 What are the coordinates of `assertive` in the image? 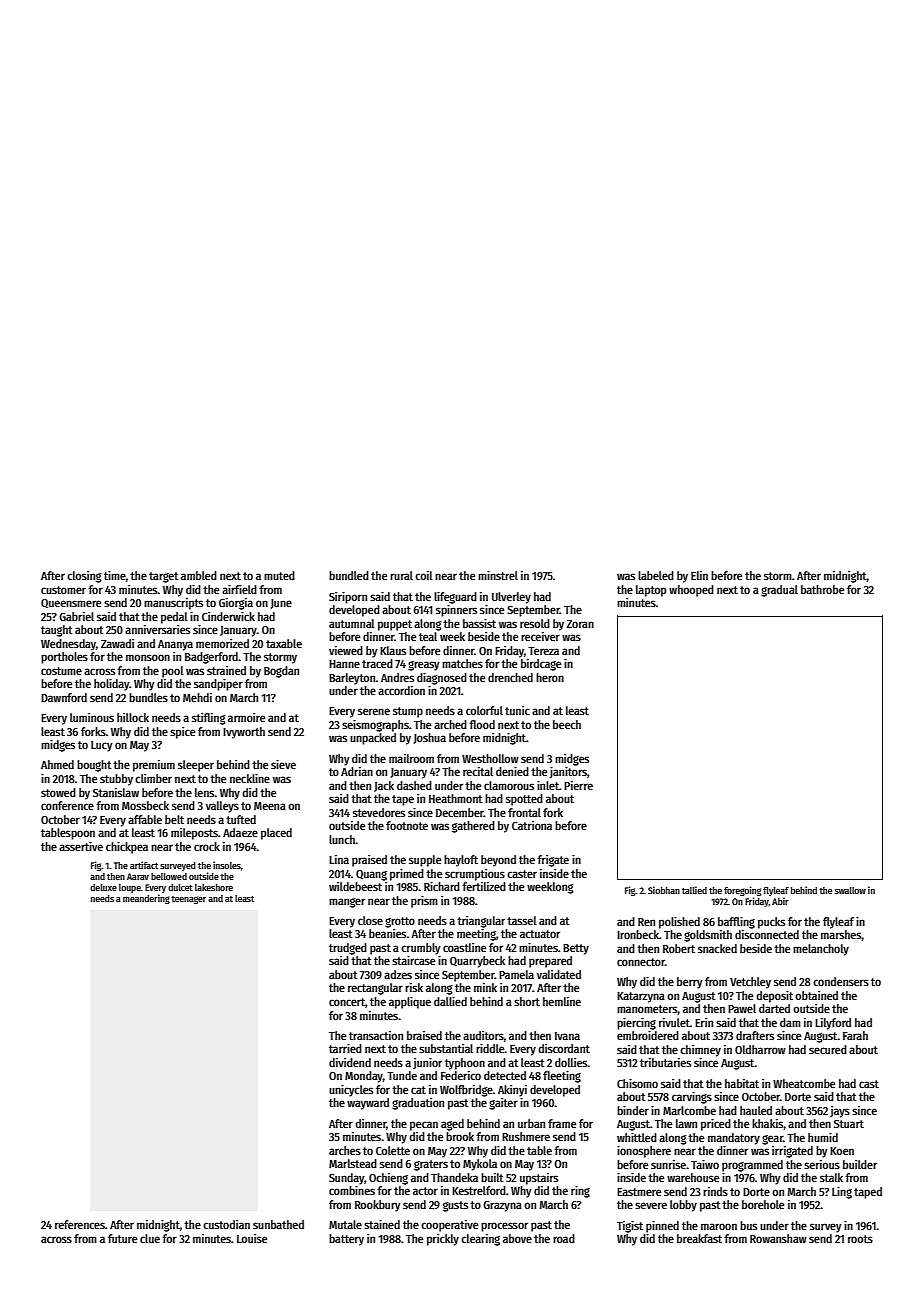 It's located at (81, 846).
